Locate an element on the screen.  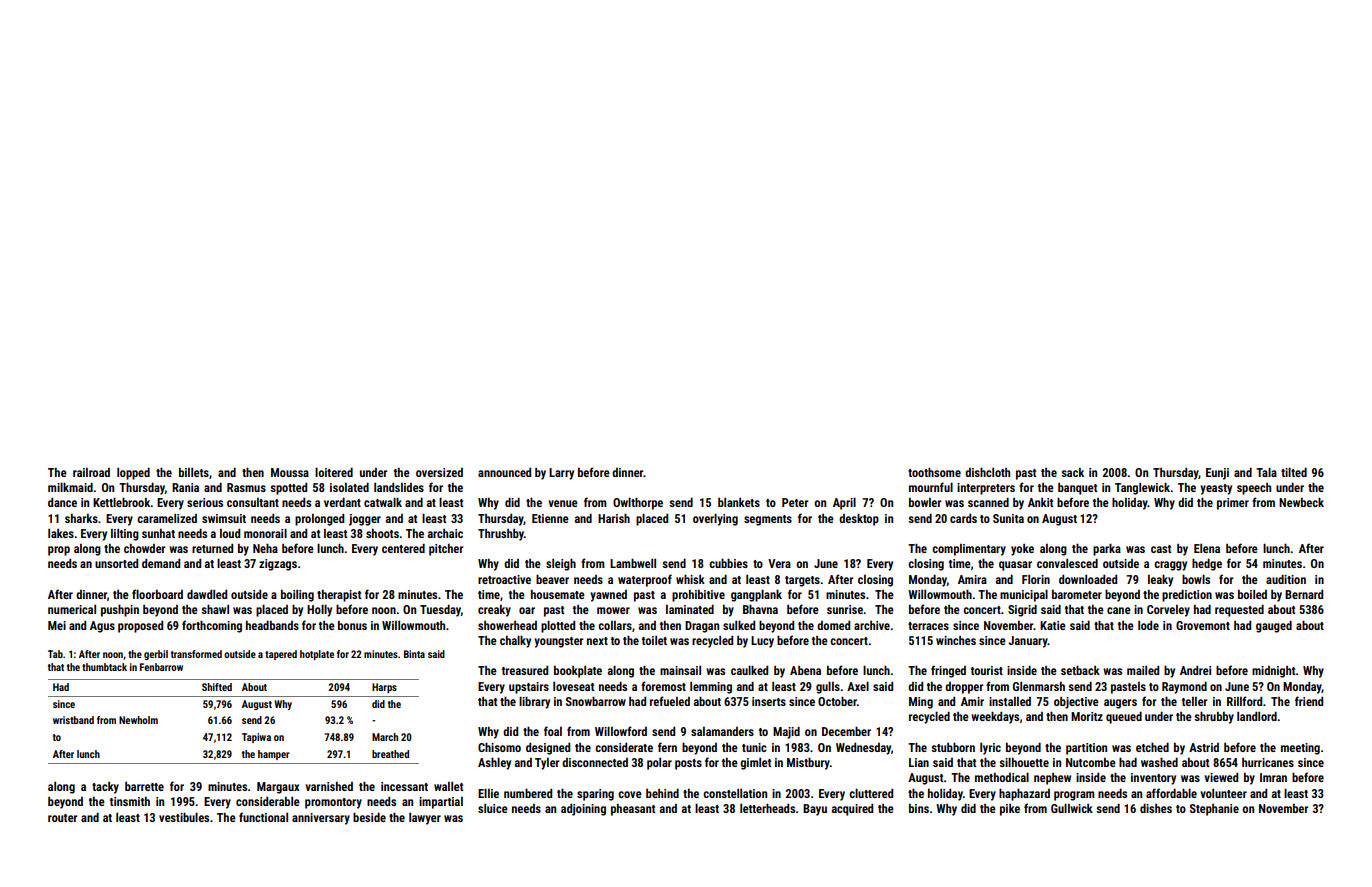
tacky is located at coordinates (105, 788).
